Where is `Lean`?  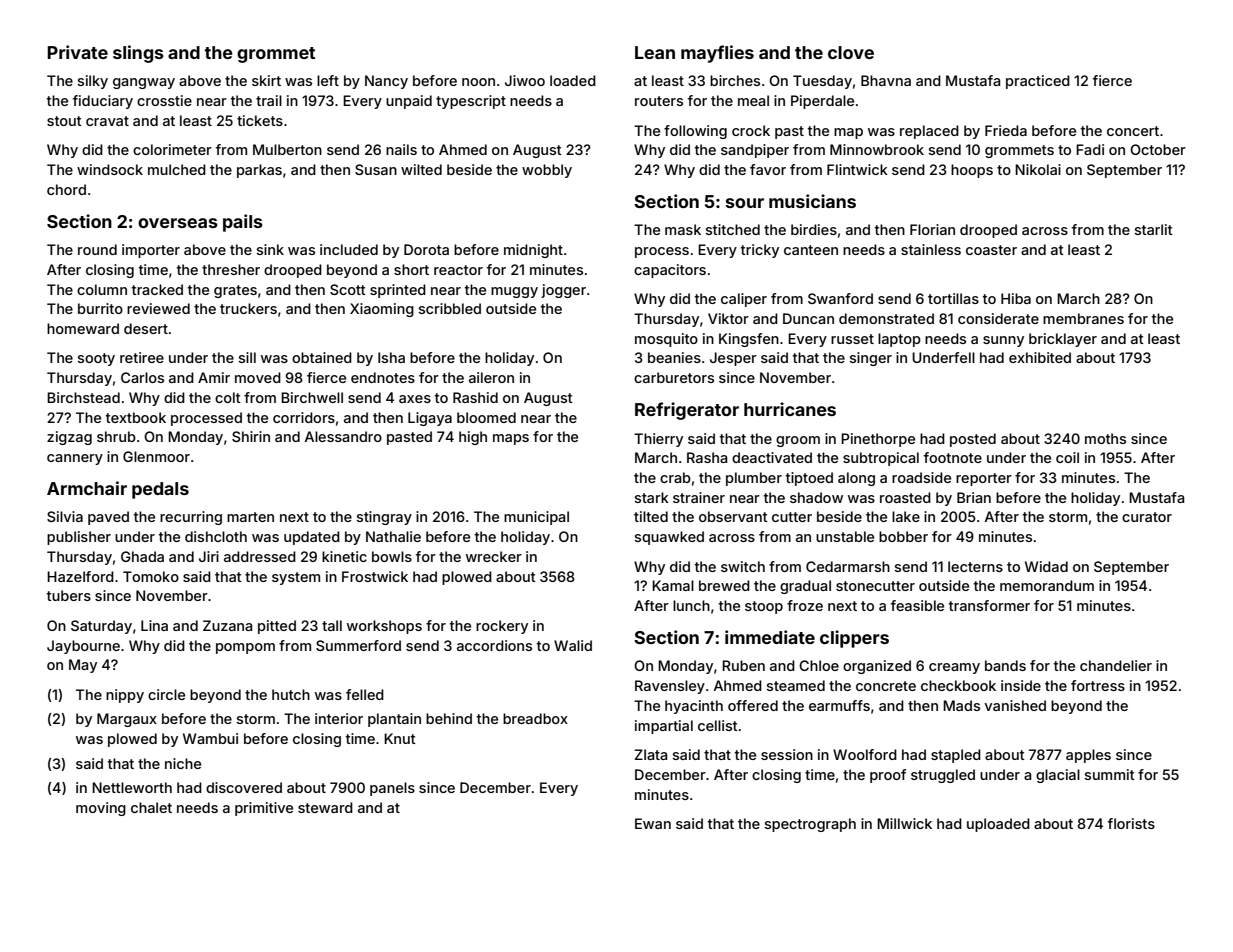 Lean is located at coordinates (655, 52).
